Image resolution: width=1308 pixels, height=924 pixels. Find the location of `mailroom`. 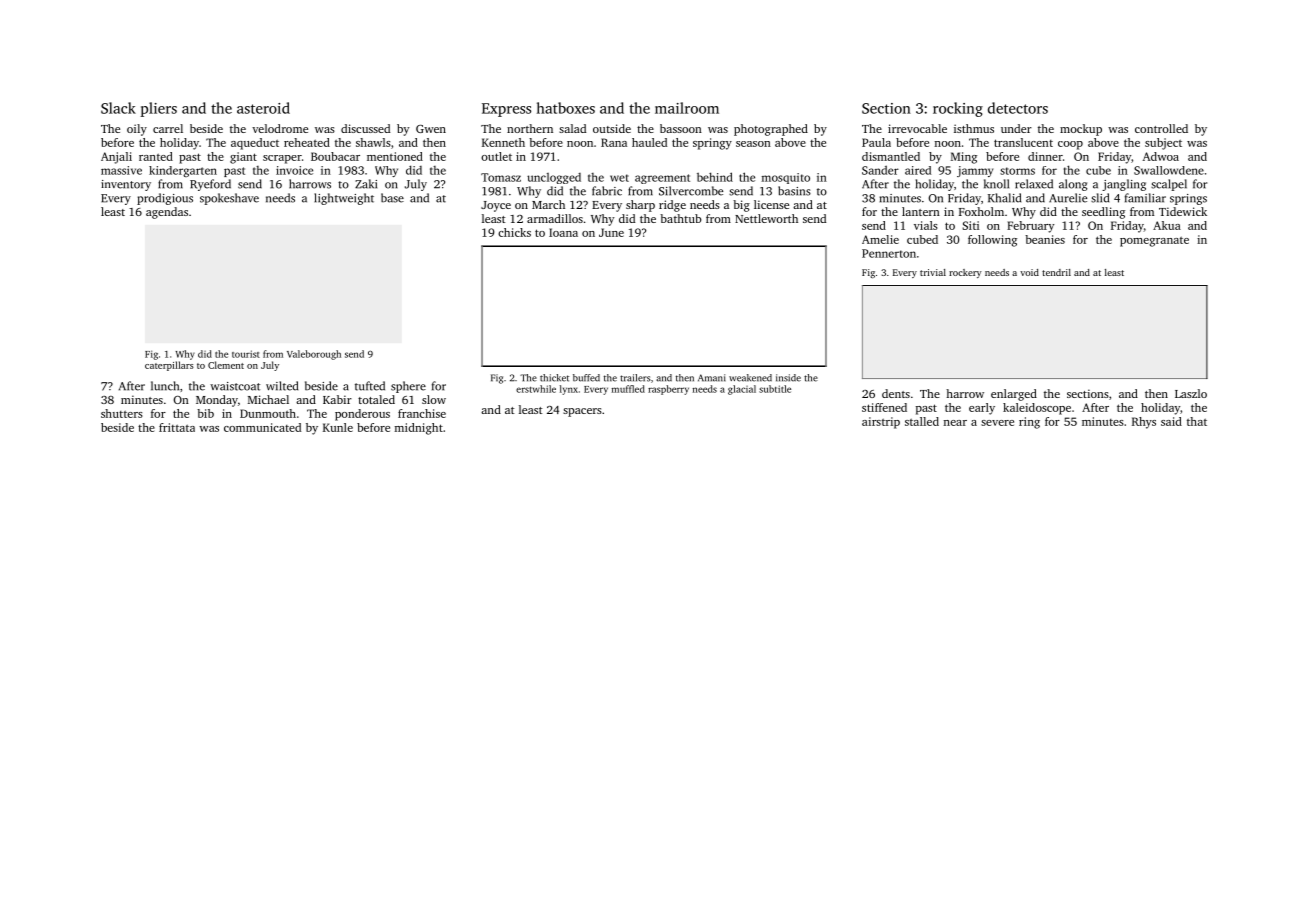

mailroom is located at coordinates (687, 108).
